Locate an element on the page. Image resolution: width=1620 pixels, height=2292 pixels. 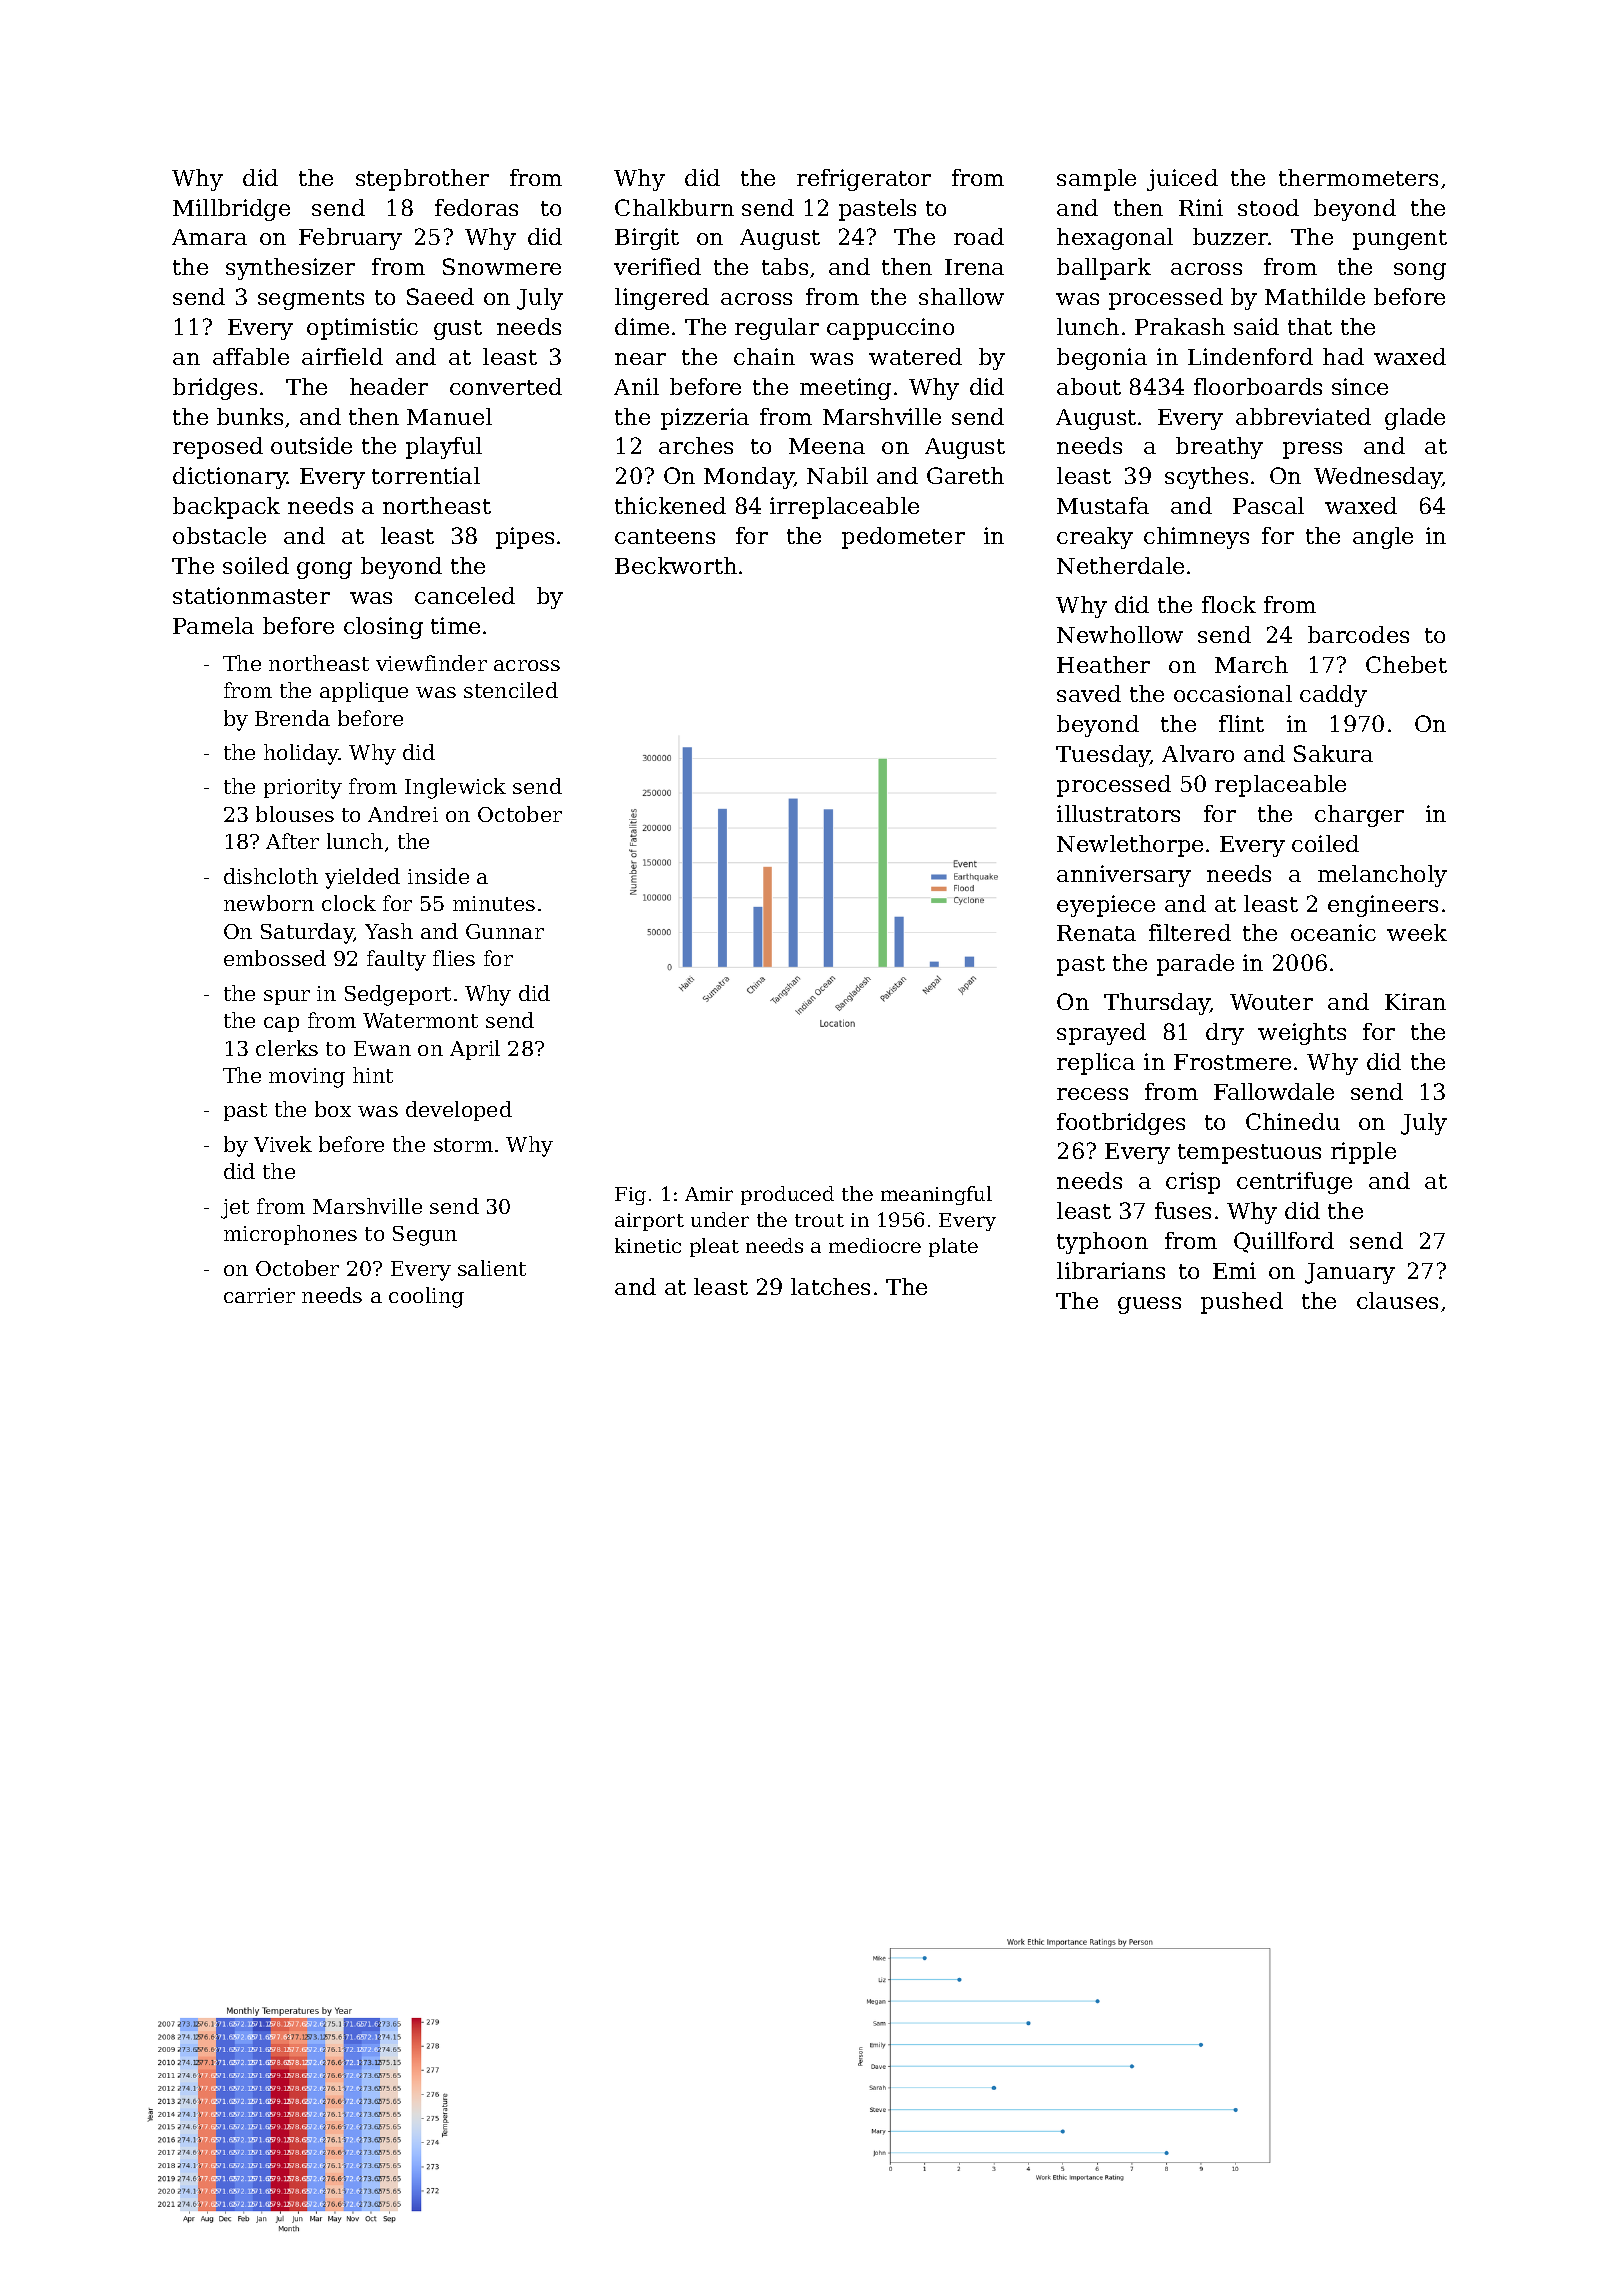
Segun is located at coordinates (425, 1236).
